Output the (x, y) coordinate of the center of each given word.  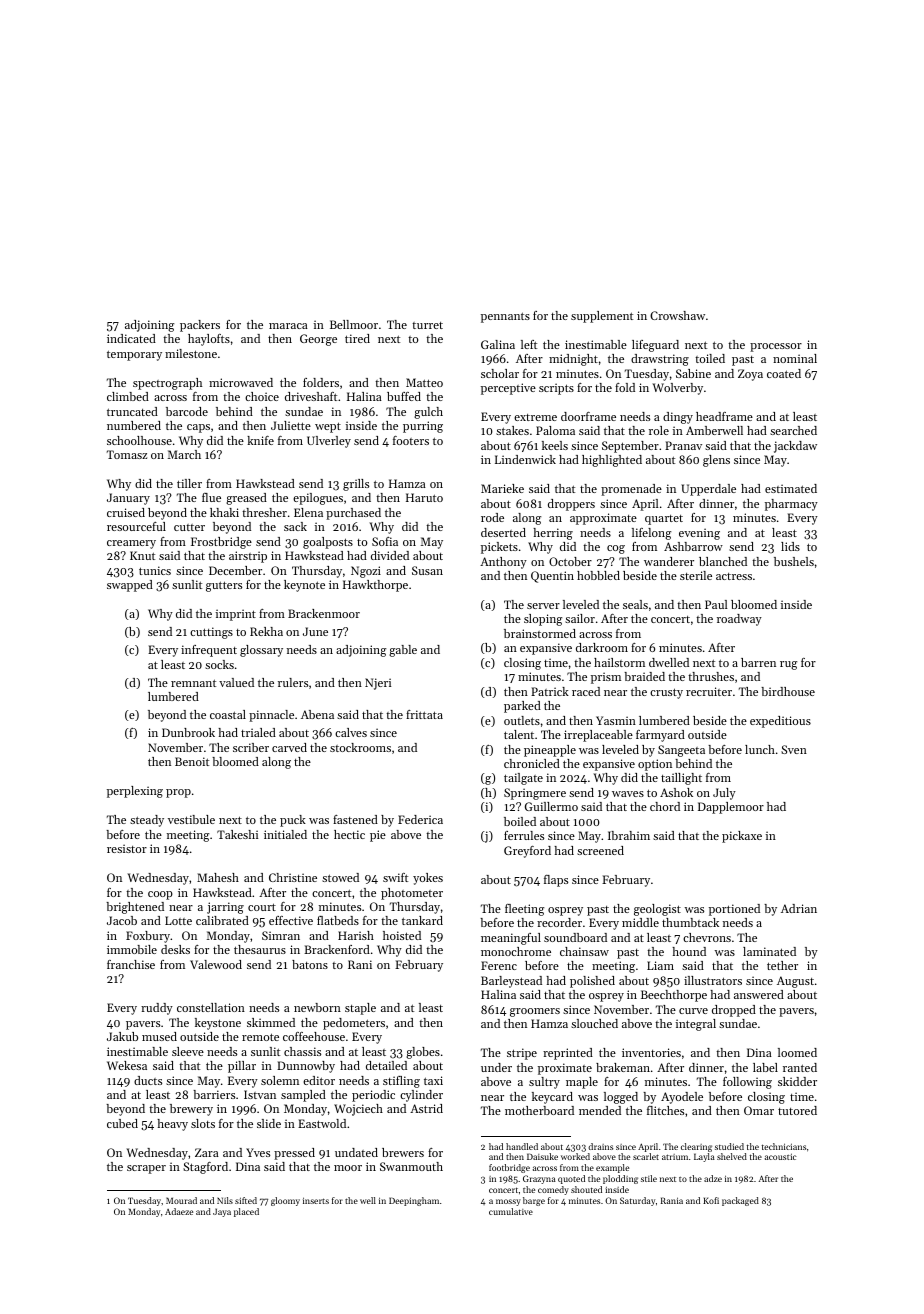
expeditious (780, 722)
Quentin (552, 577)
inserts (316, 1200)
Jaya (222, 1212)
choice (262, 396)
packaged (740, 1201)
